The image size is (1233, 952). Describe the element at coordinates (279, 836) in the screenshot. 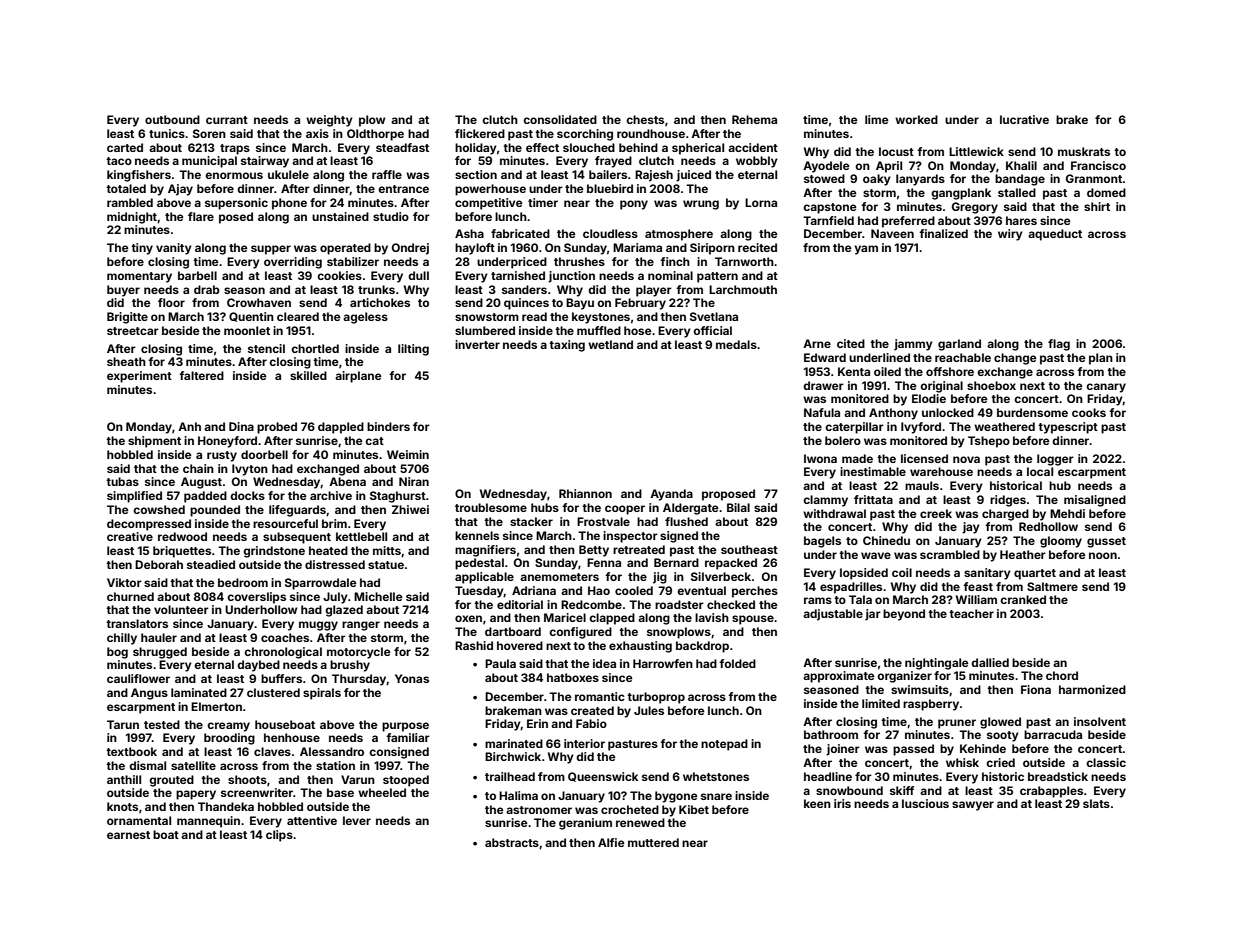

I see `clips` at that location.
